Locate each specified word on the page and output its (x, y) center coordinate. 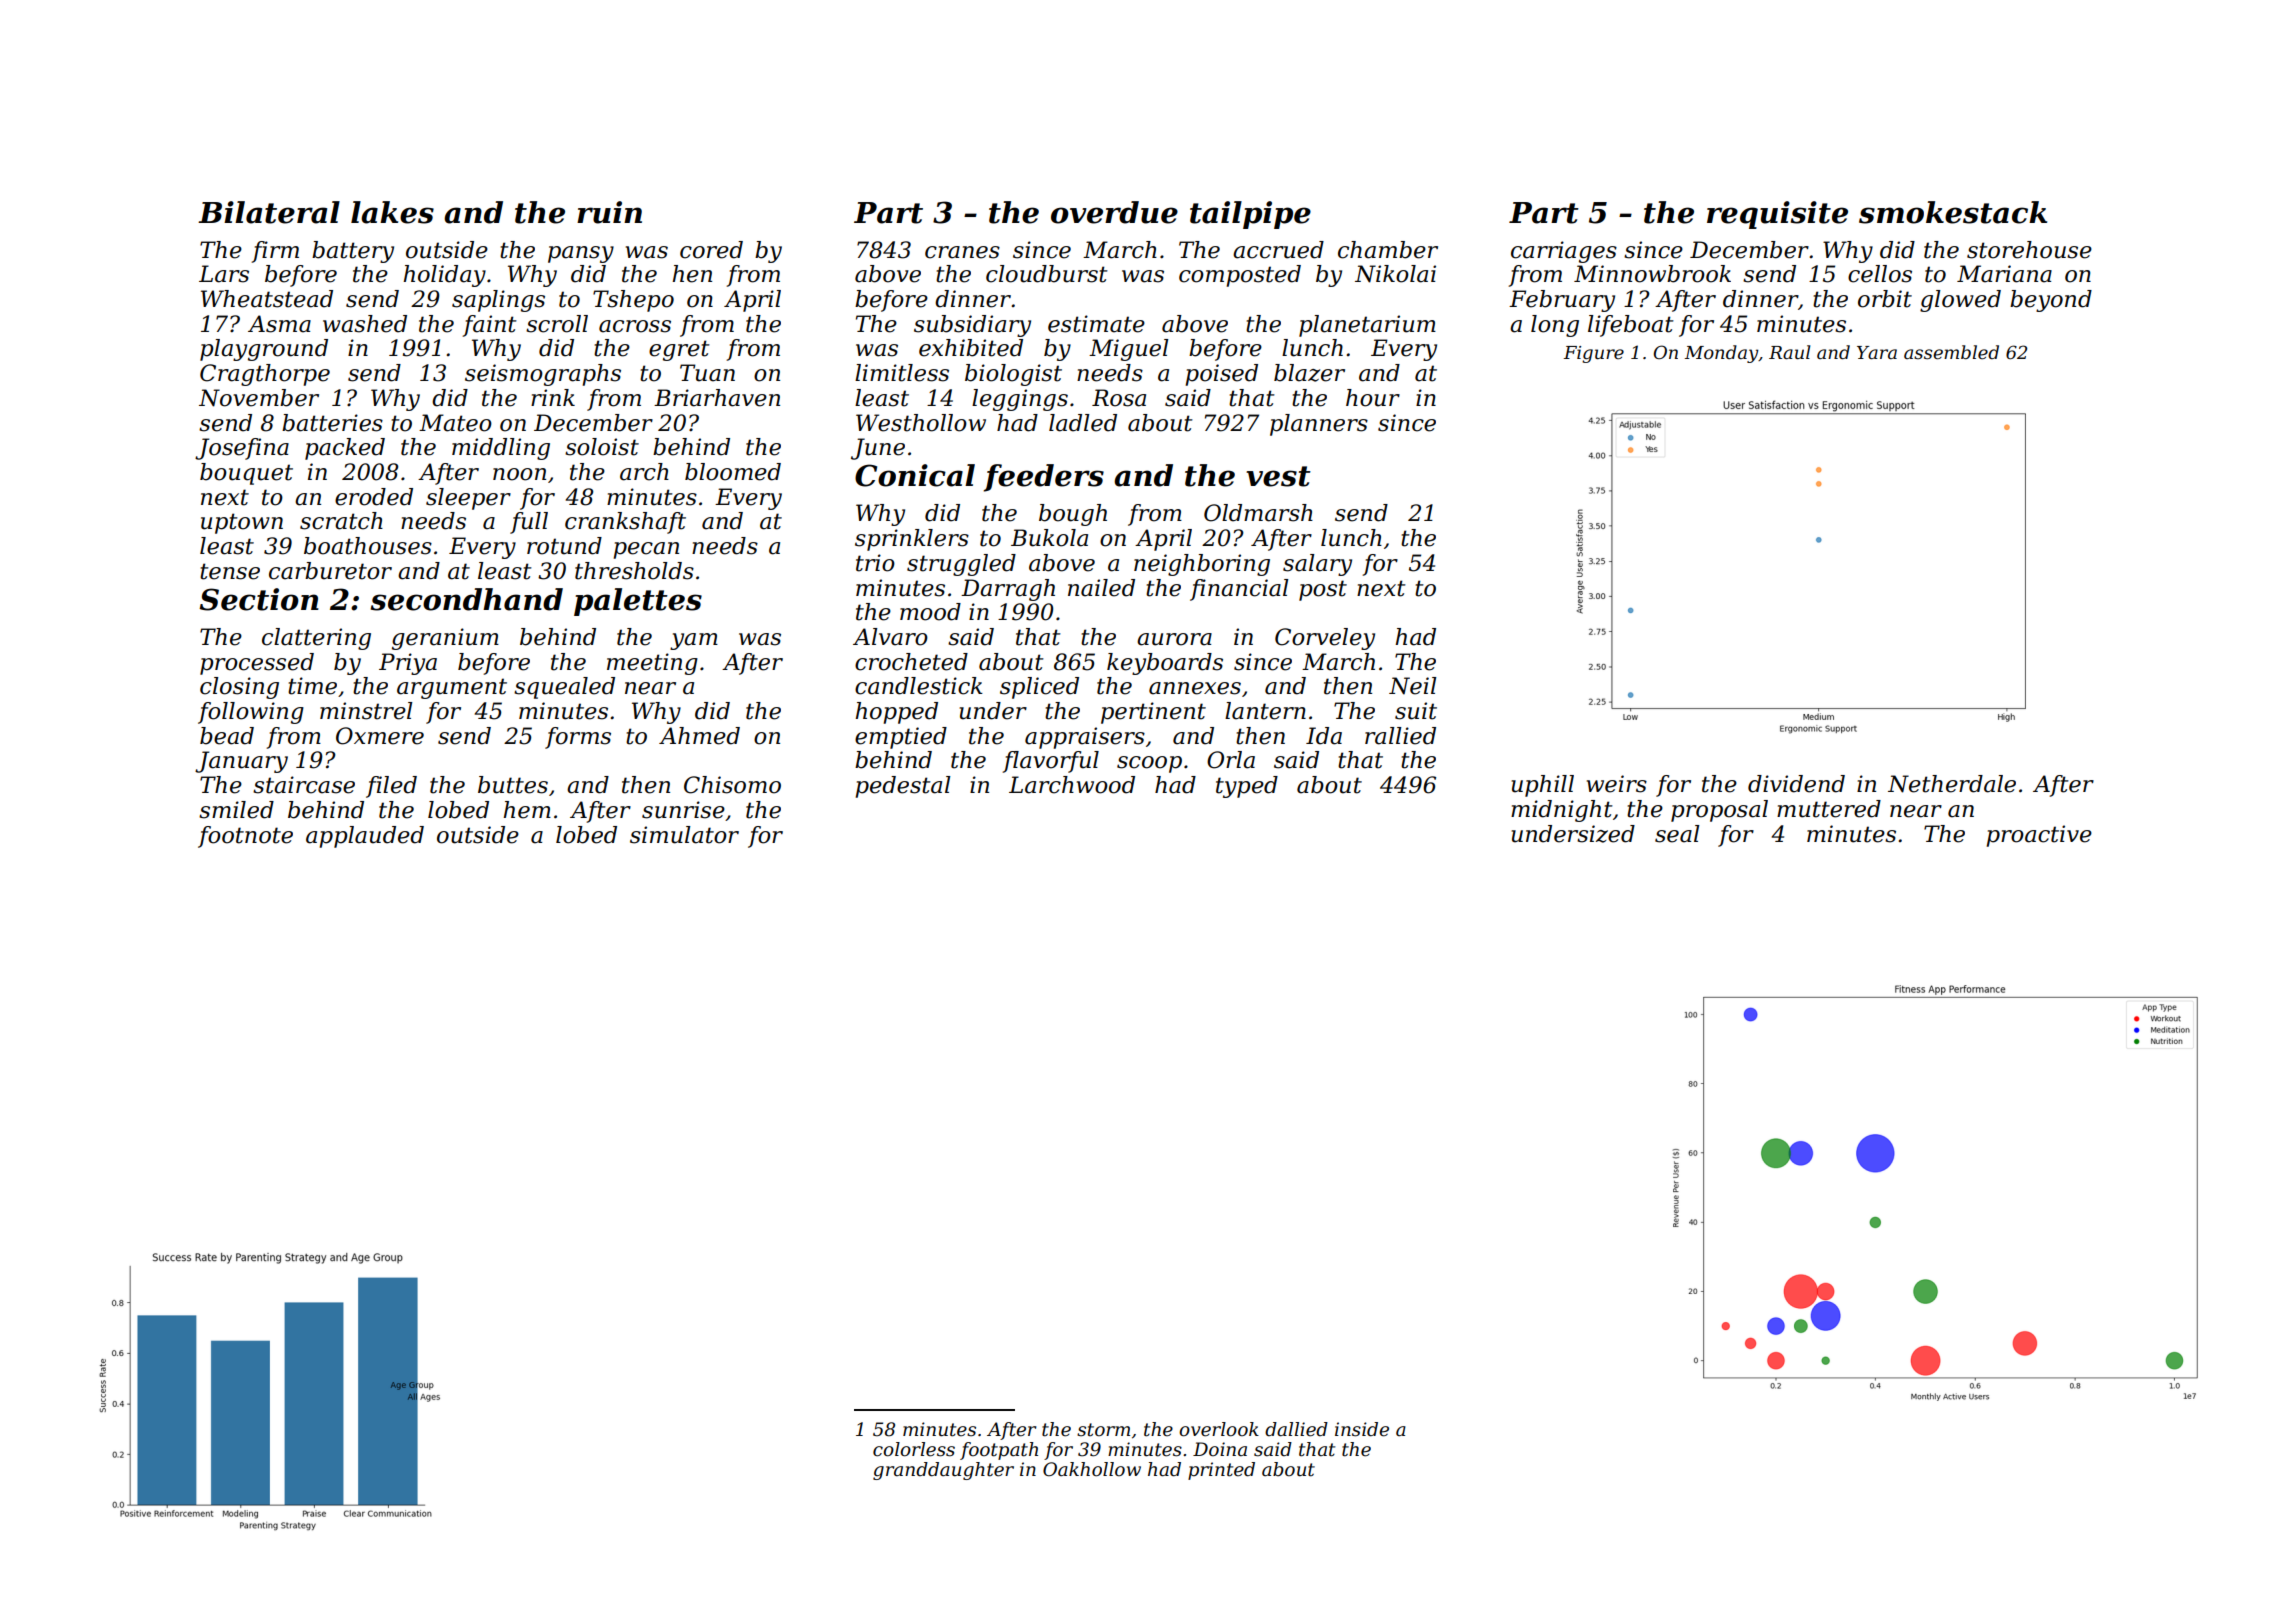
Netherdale (1952, 784)
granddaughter (943, 1471)
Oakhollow (1092, 1469)
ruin (609, 212)
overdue (1114, 212)
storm (1103, 1430)
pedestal (903, 787)
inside (1362, 1429)
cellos (1880, 274)
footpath (999, 1451)
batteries (332, 423)
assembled (1951, 352)
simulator (684, 835)
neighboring (1202, 565)
